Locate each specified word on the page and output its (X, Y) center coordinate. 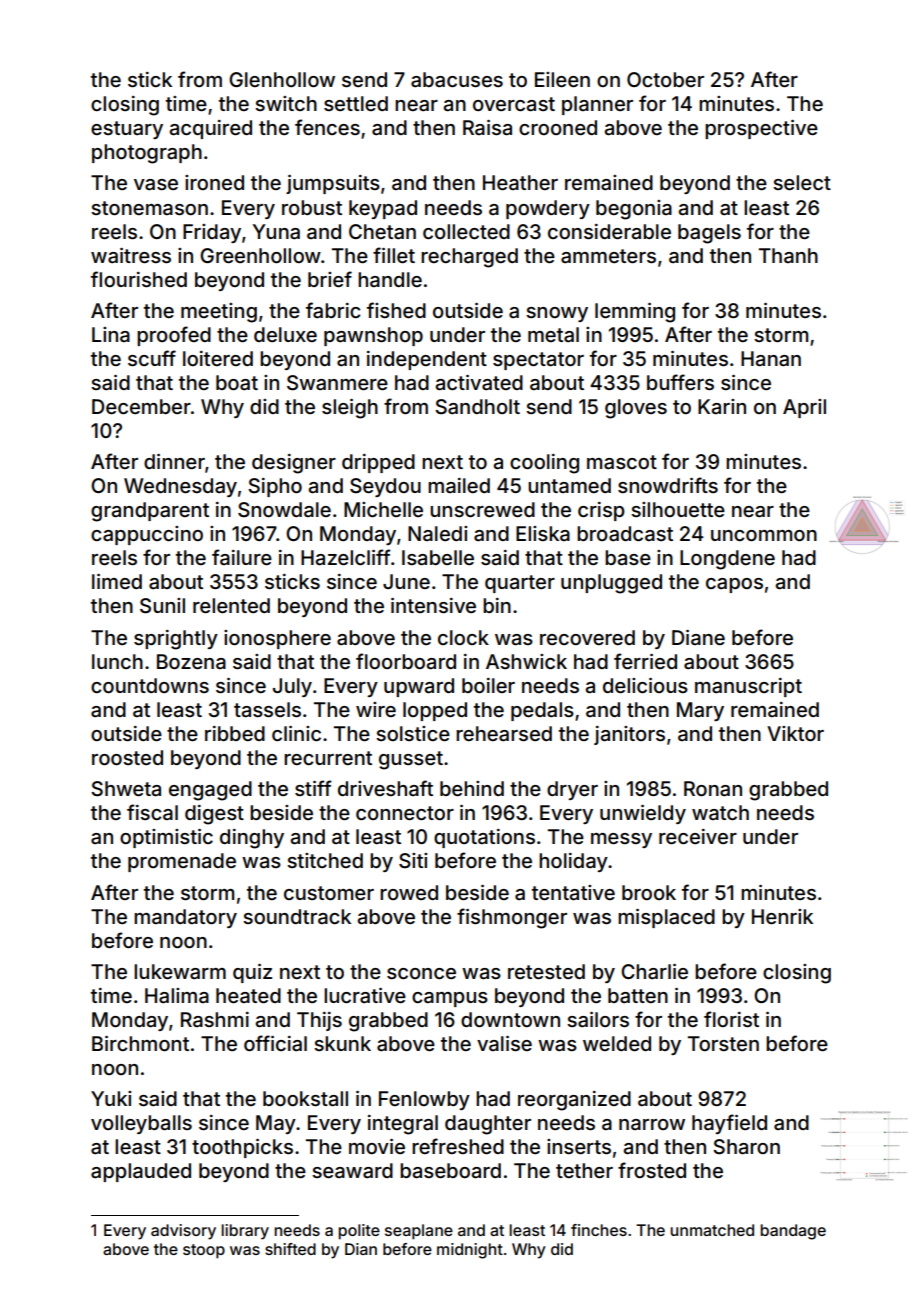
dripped (378, 463)
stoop (204, 1251)
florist (731, 1019)
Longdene (727, 560)
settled (356, 103)
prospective (761, 129)
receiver (698, 836)
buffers (680, 382)
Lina (111, 334)
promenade (182, 862)
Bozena (191, 661)
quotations (484, 838)
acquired (211, 129)
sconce (421, 973)
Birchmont (140, 1043)
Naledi (437, 533)
